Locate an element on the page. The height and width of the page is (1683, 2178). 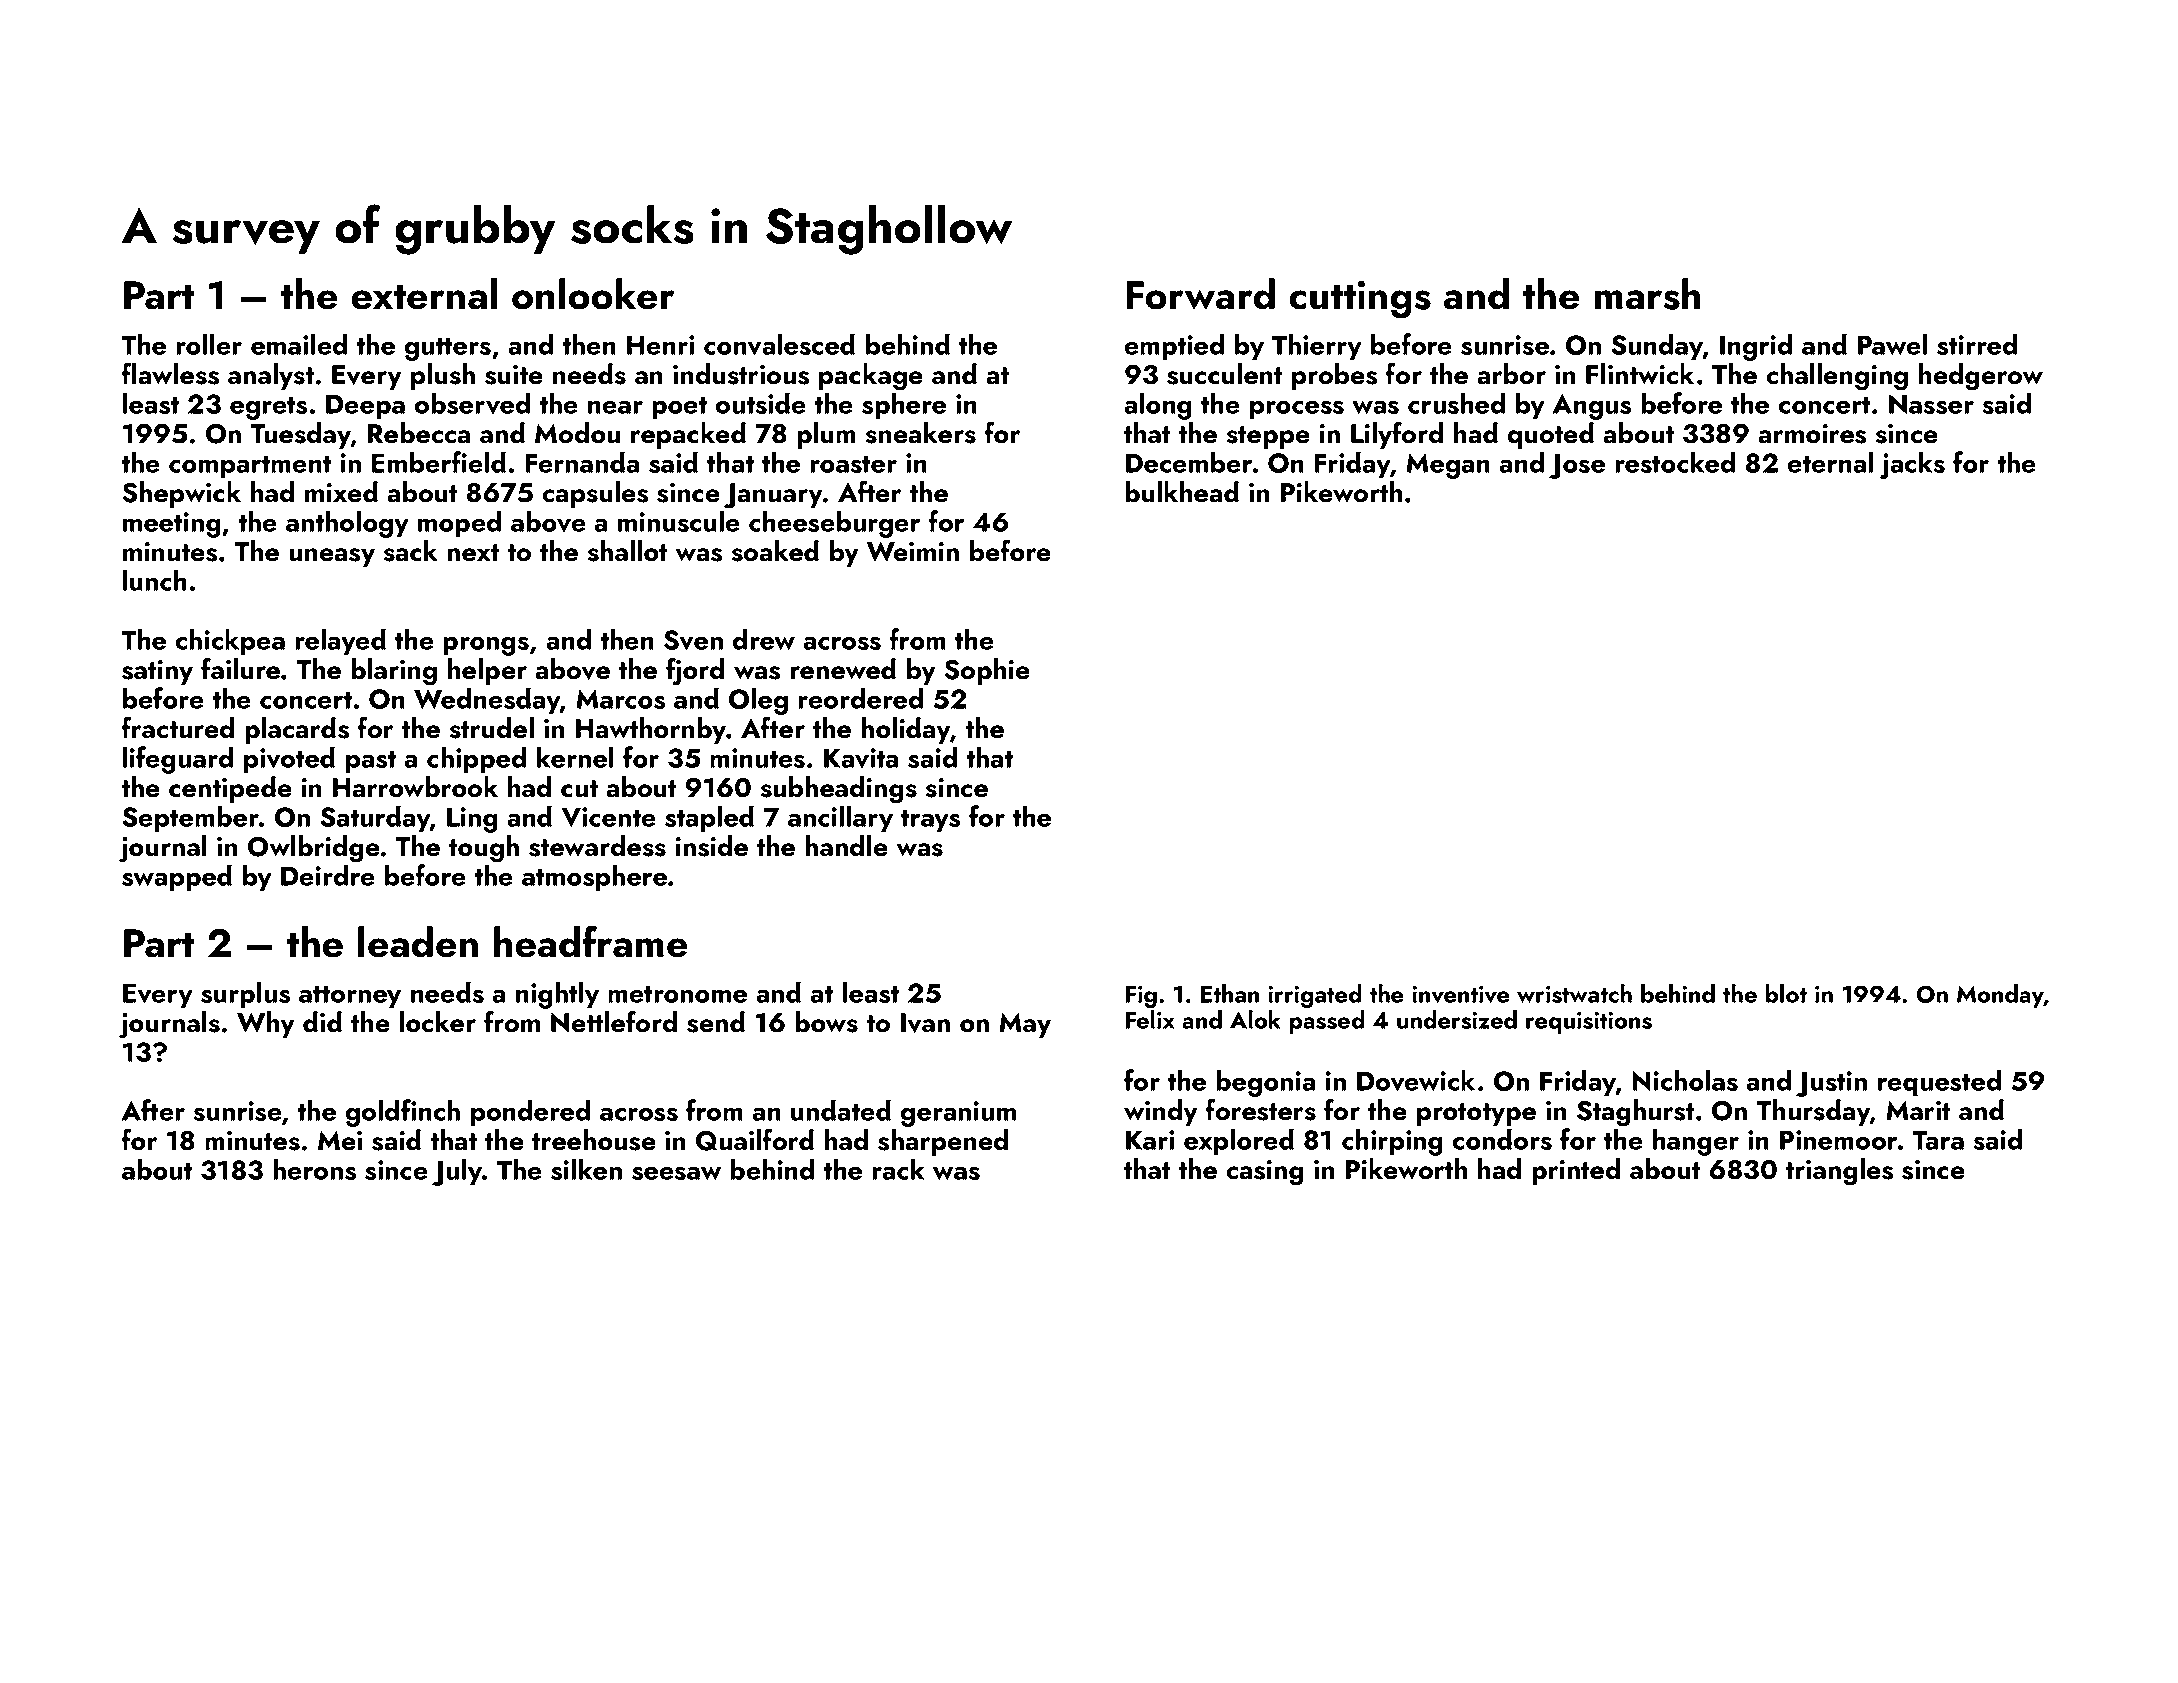
Sophie is located at coordinates (987, 671).
